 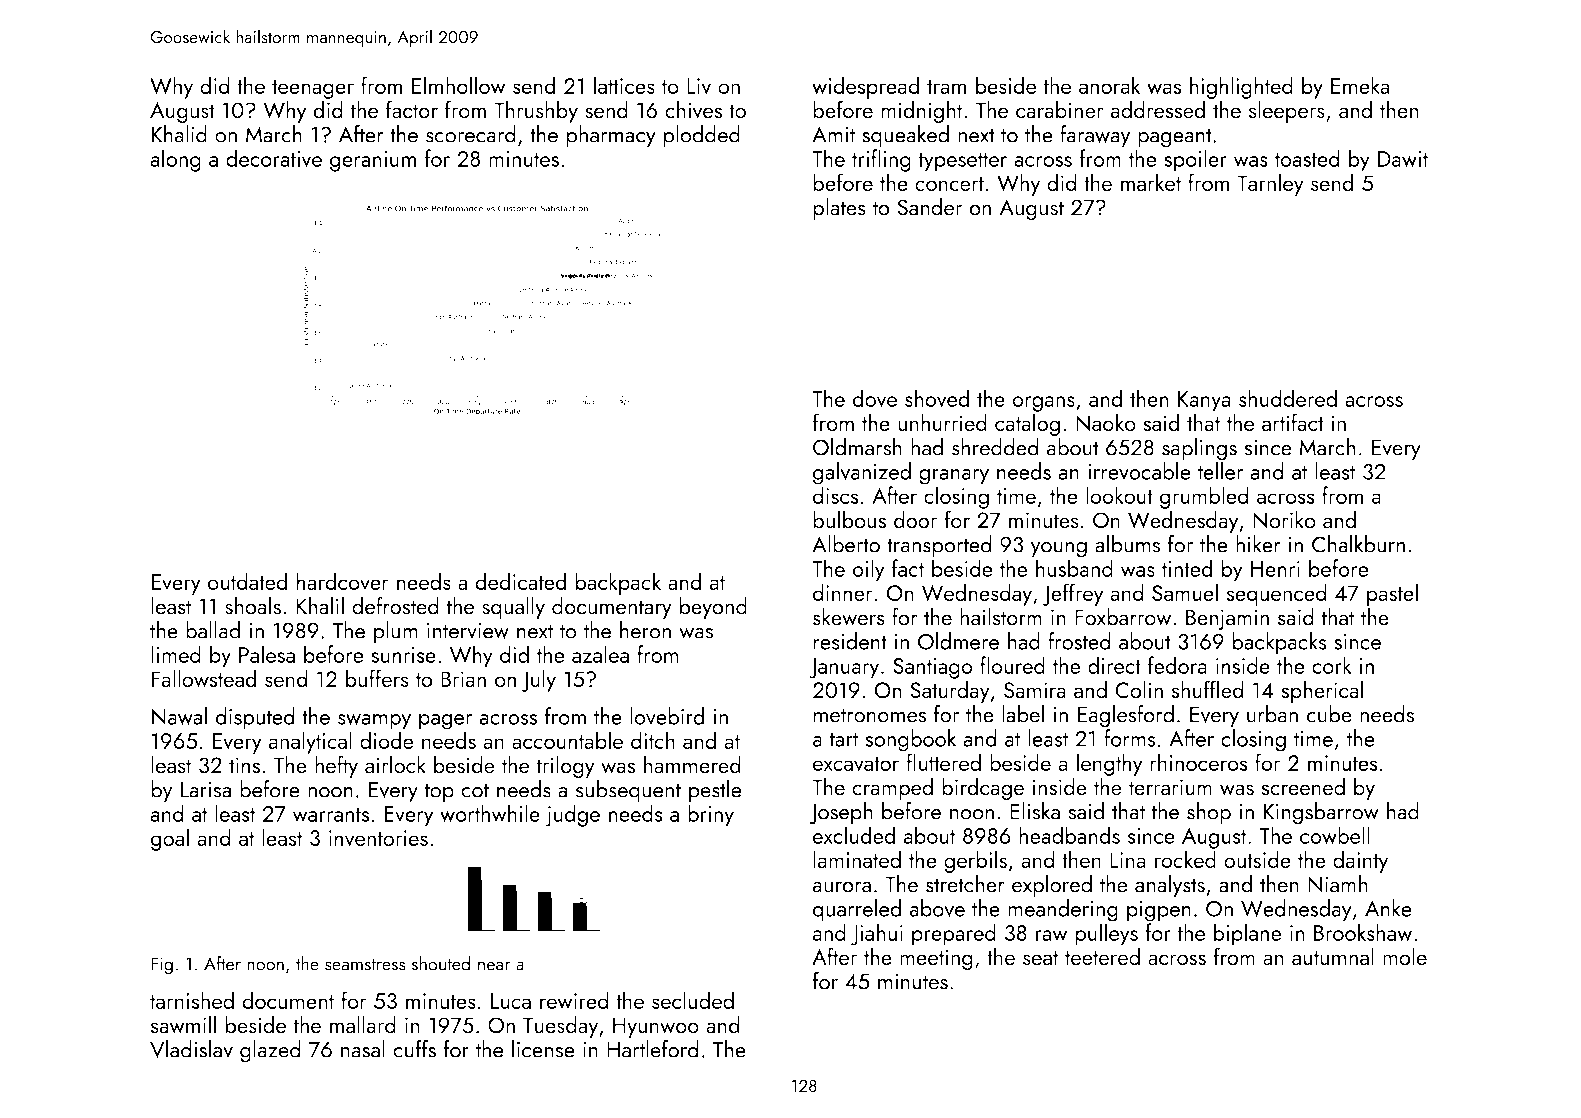 What do you see at coordinates (1288, 398) in the screenshot?
I see `shuddered` at bounding box center [1288, 398].
